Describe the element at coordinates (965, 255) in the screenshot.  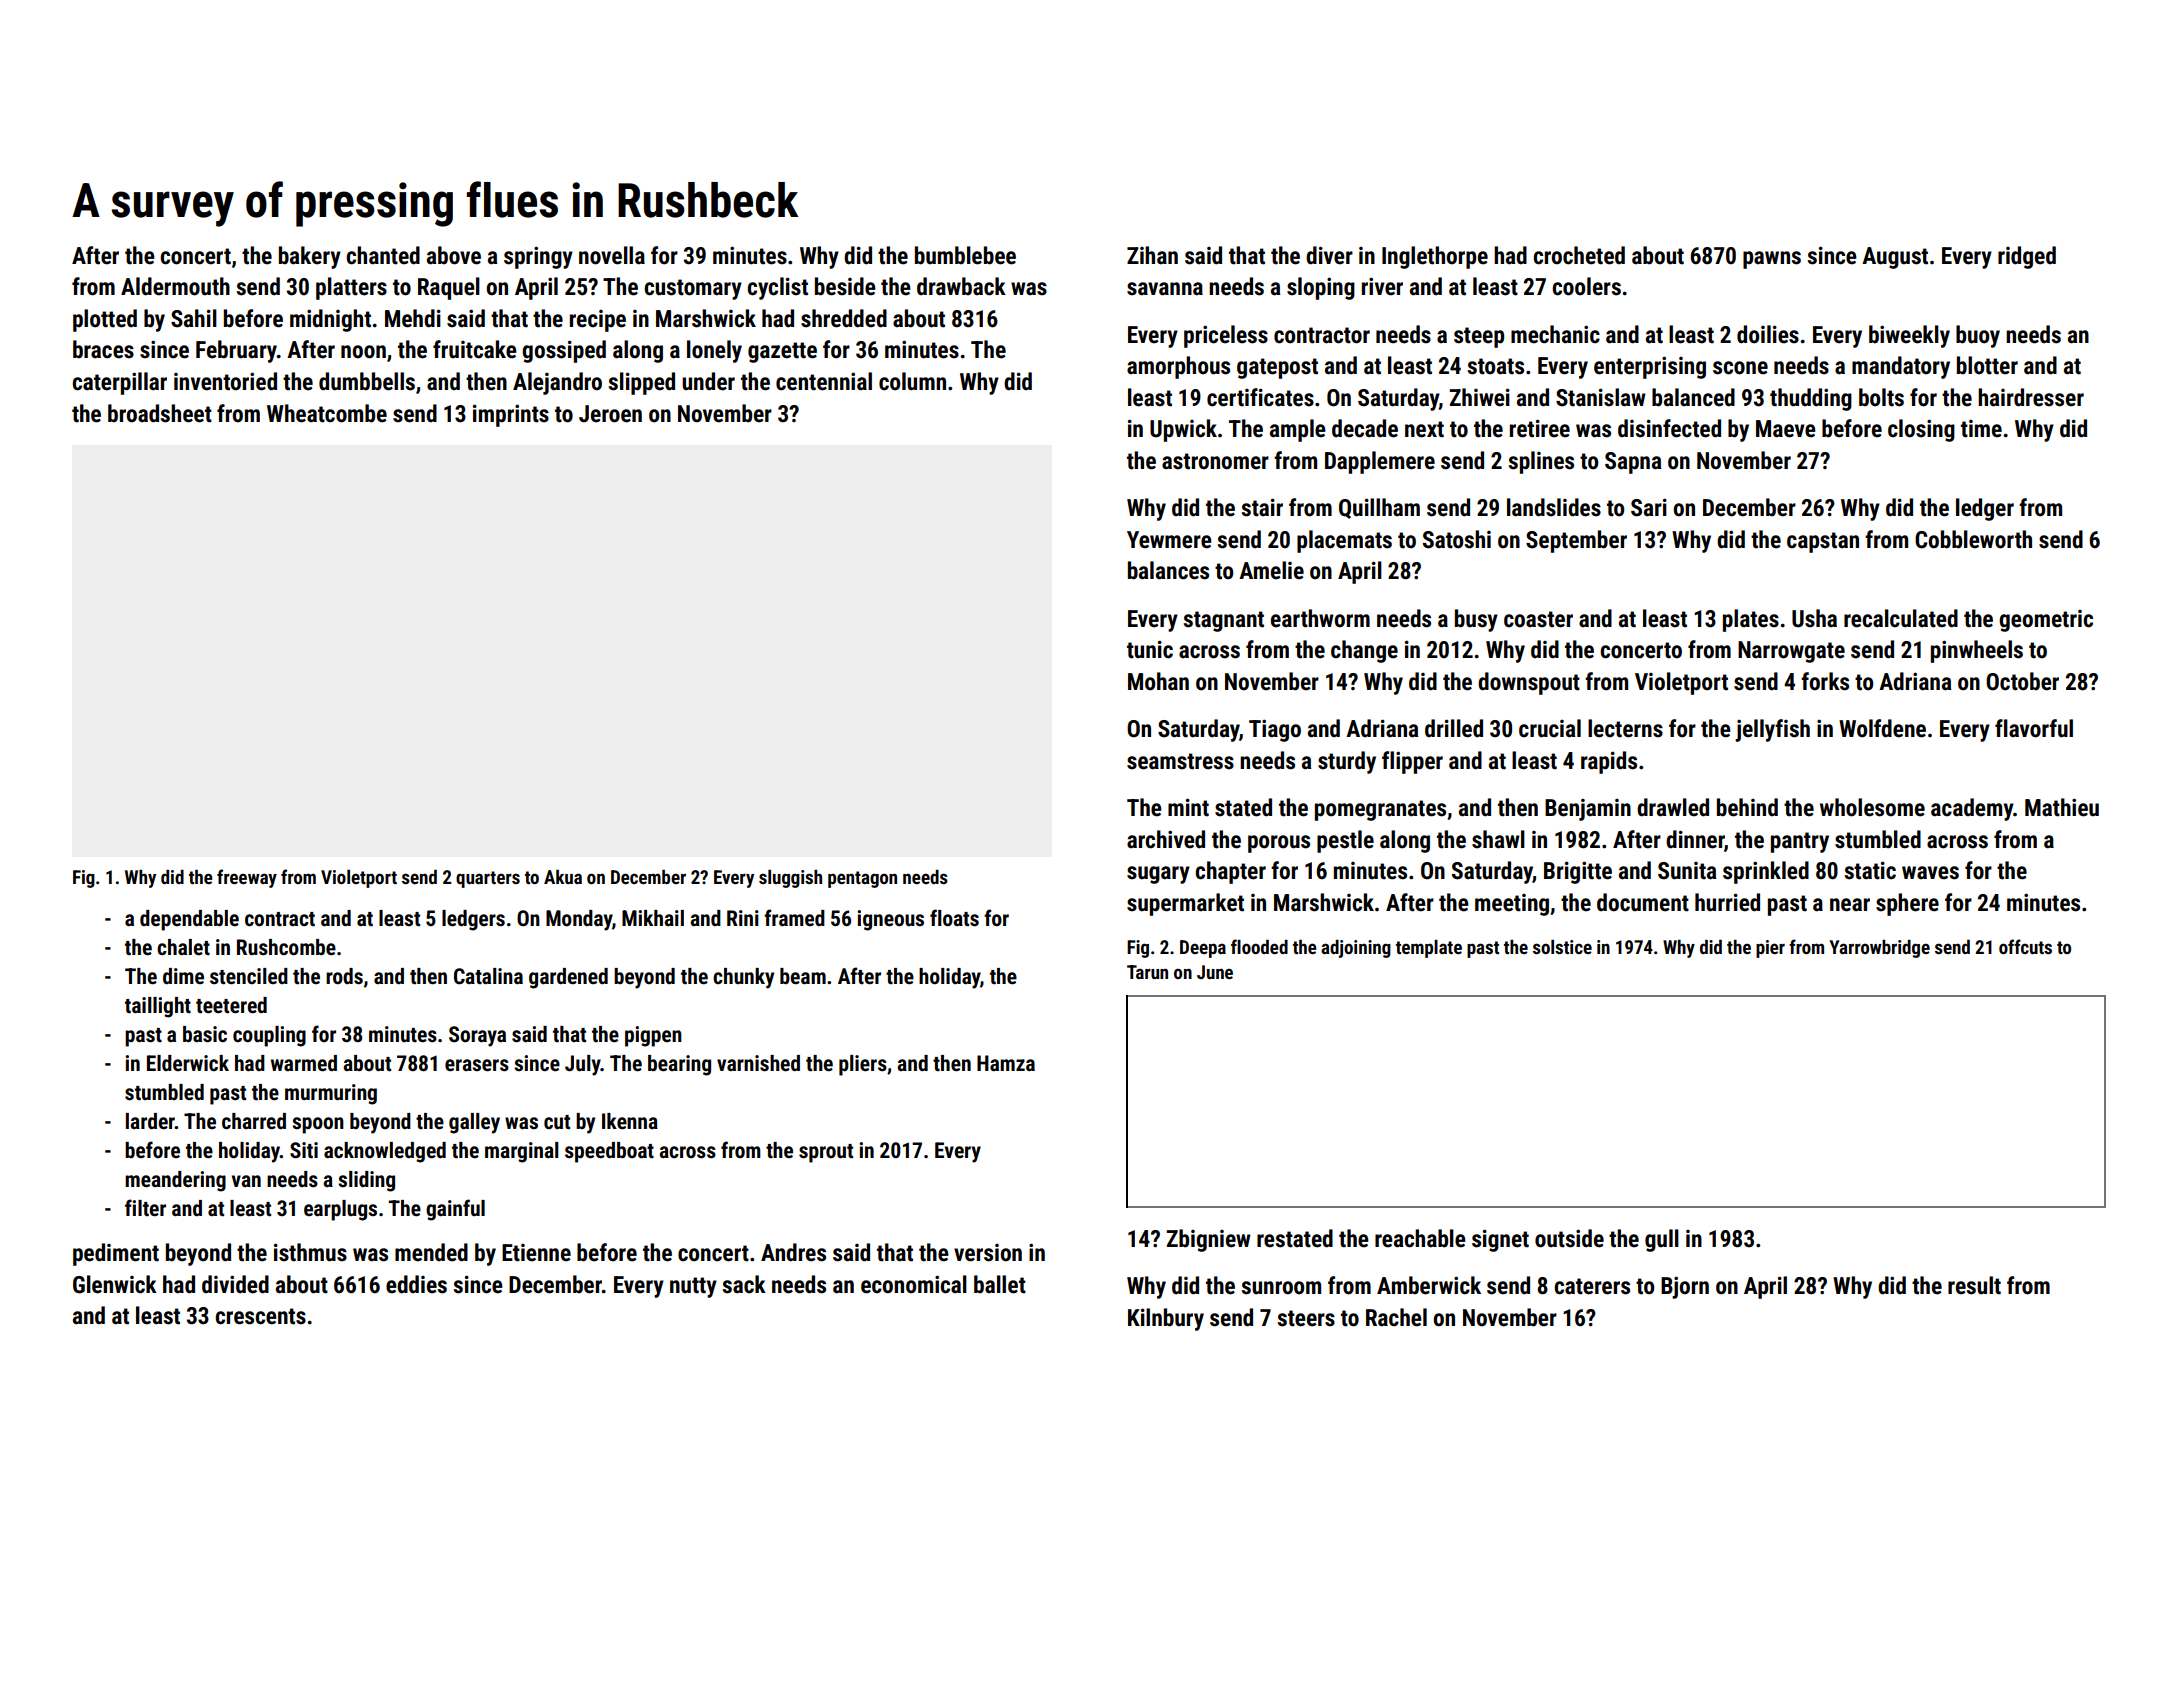
I see `bumblebee` at that location.
